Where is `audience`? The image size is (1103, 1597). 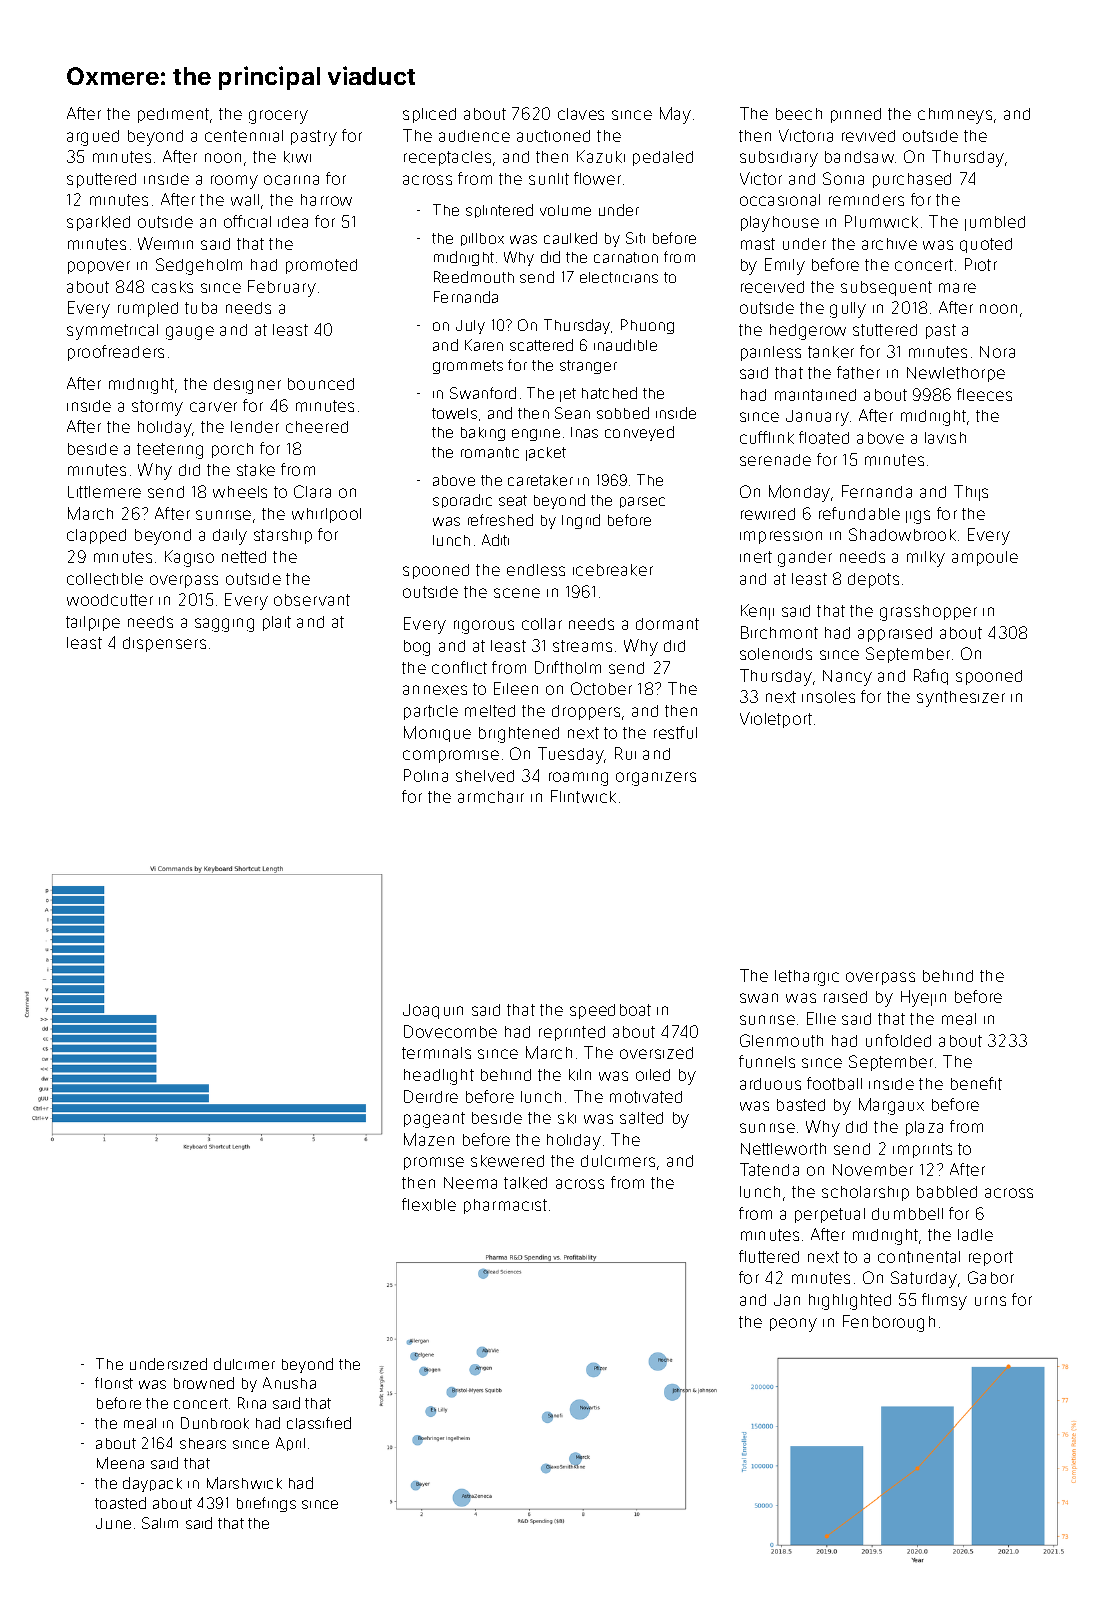
audience is located at coordinates (474, 136).
